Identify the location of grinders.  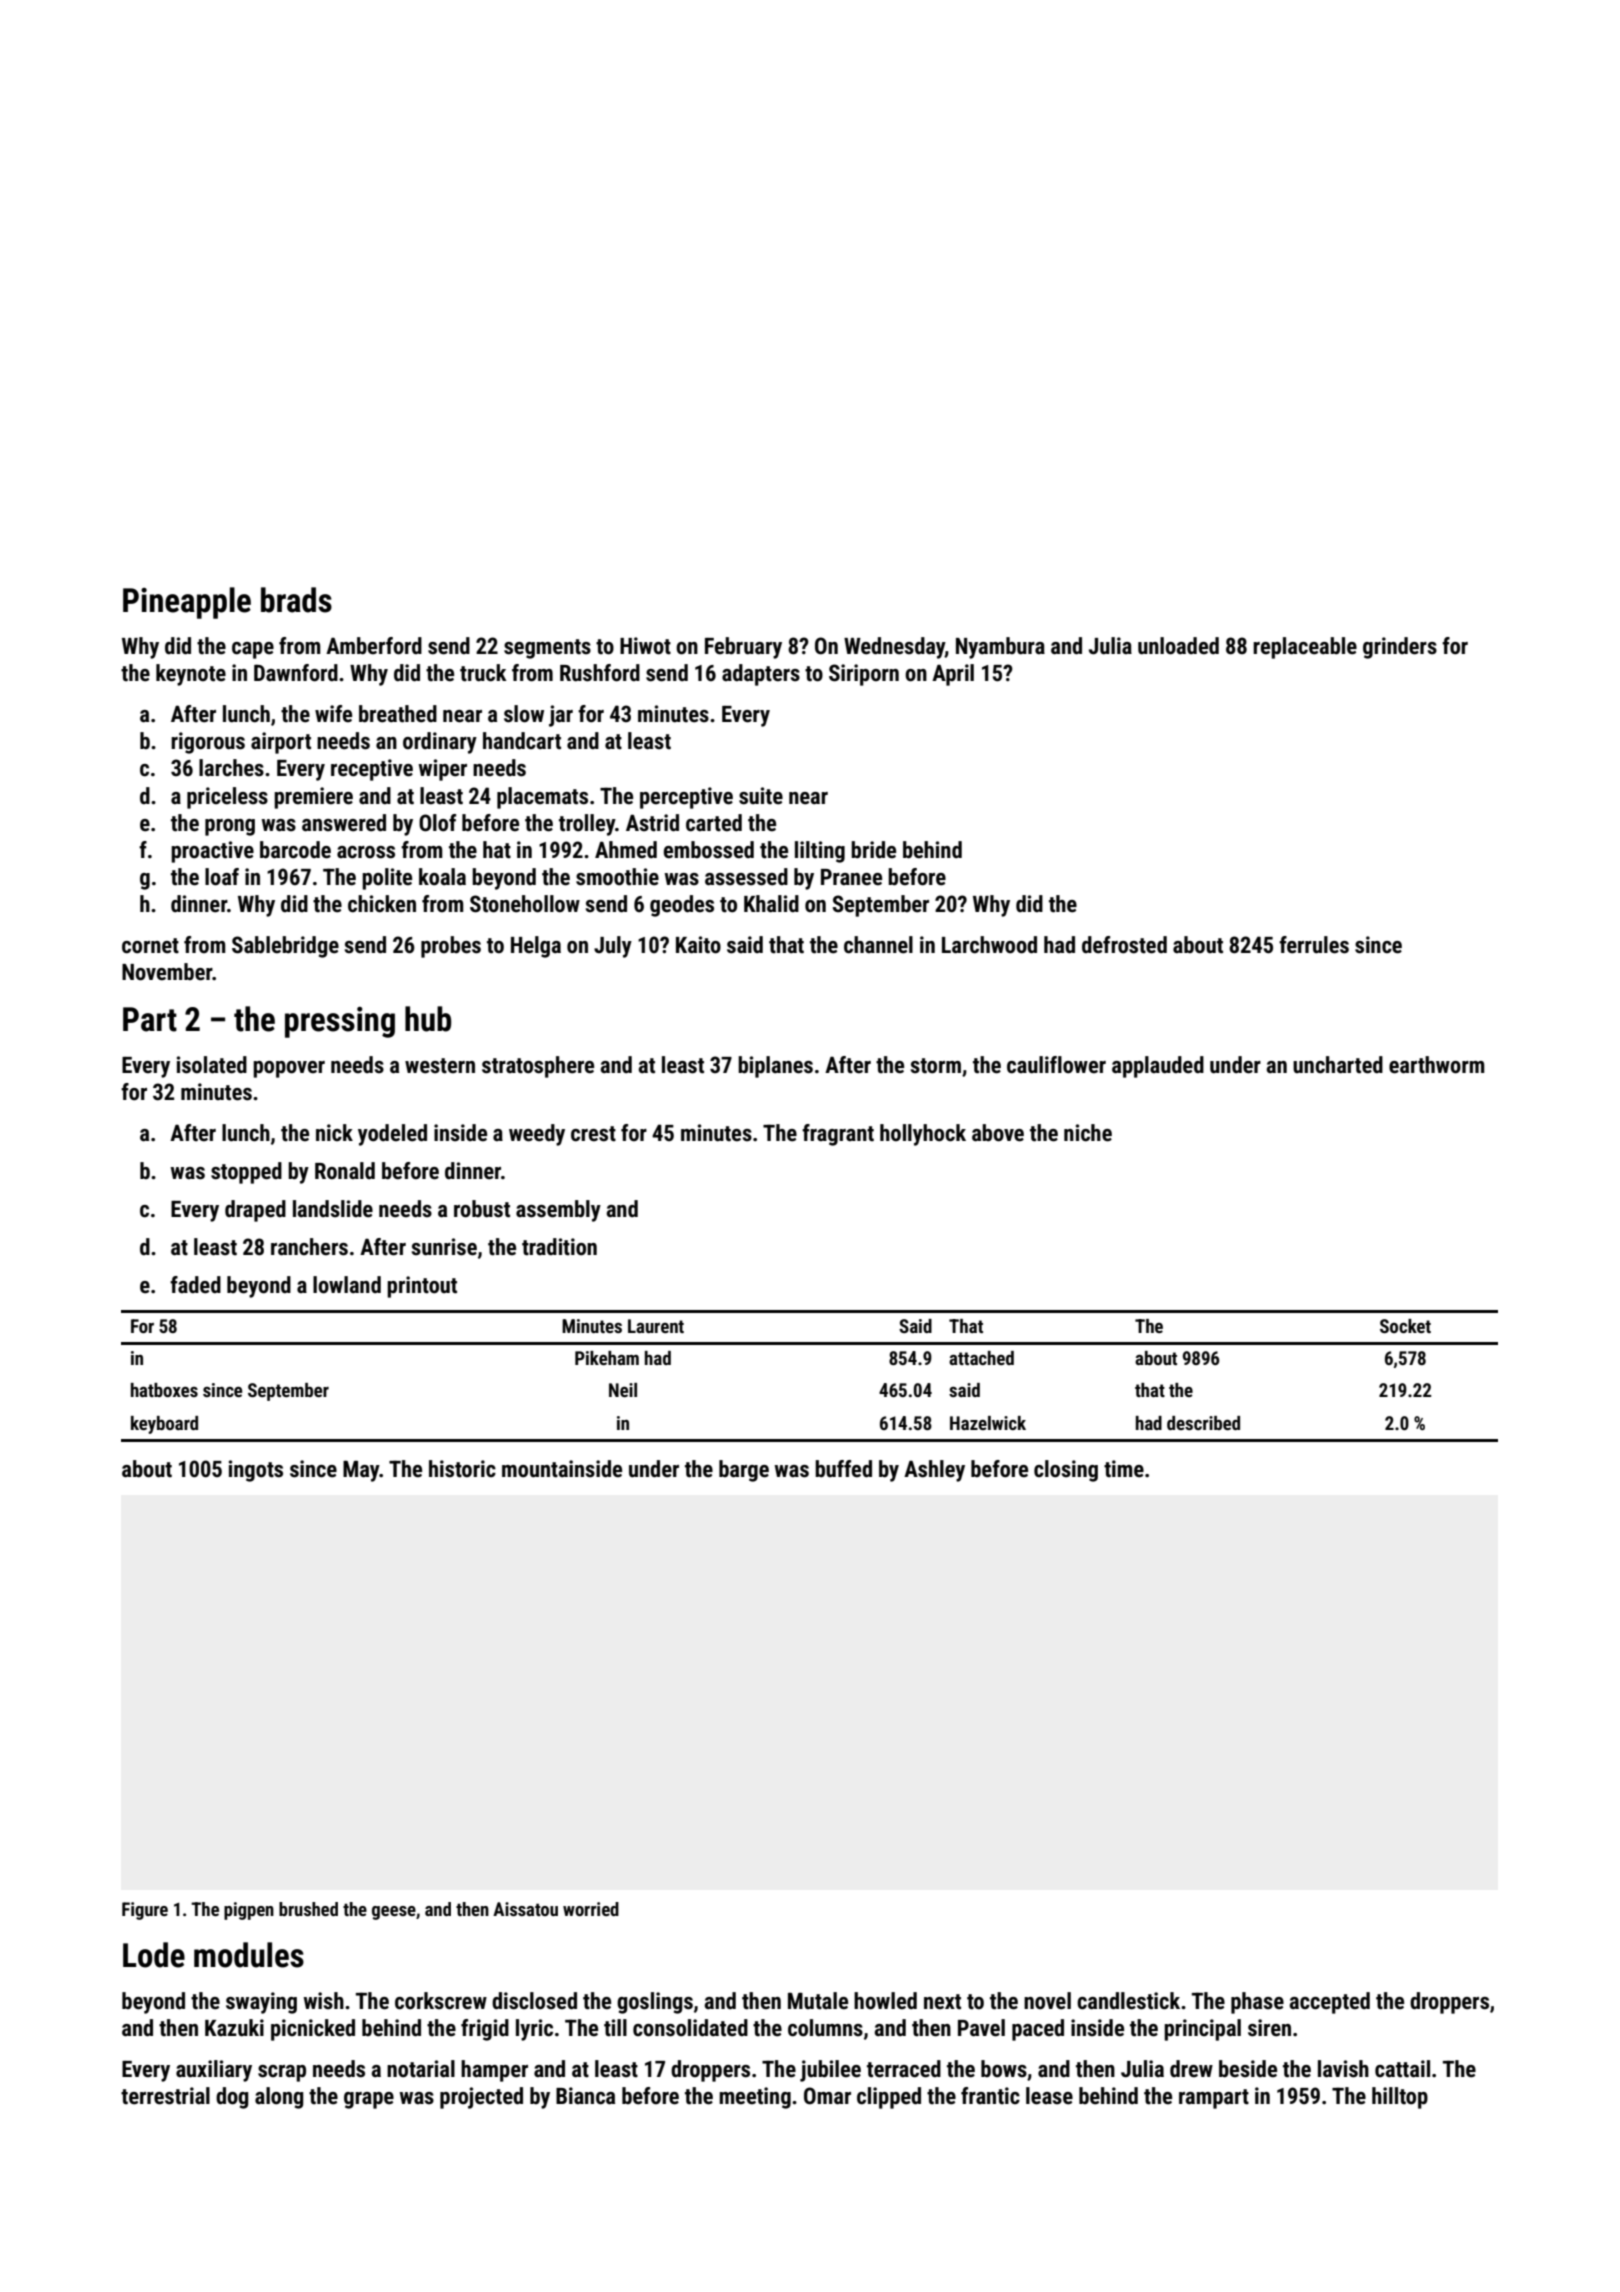
(1400, 648).
